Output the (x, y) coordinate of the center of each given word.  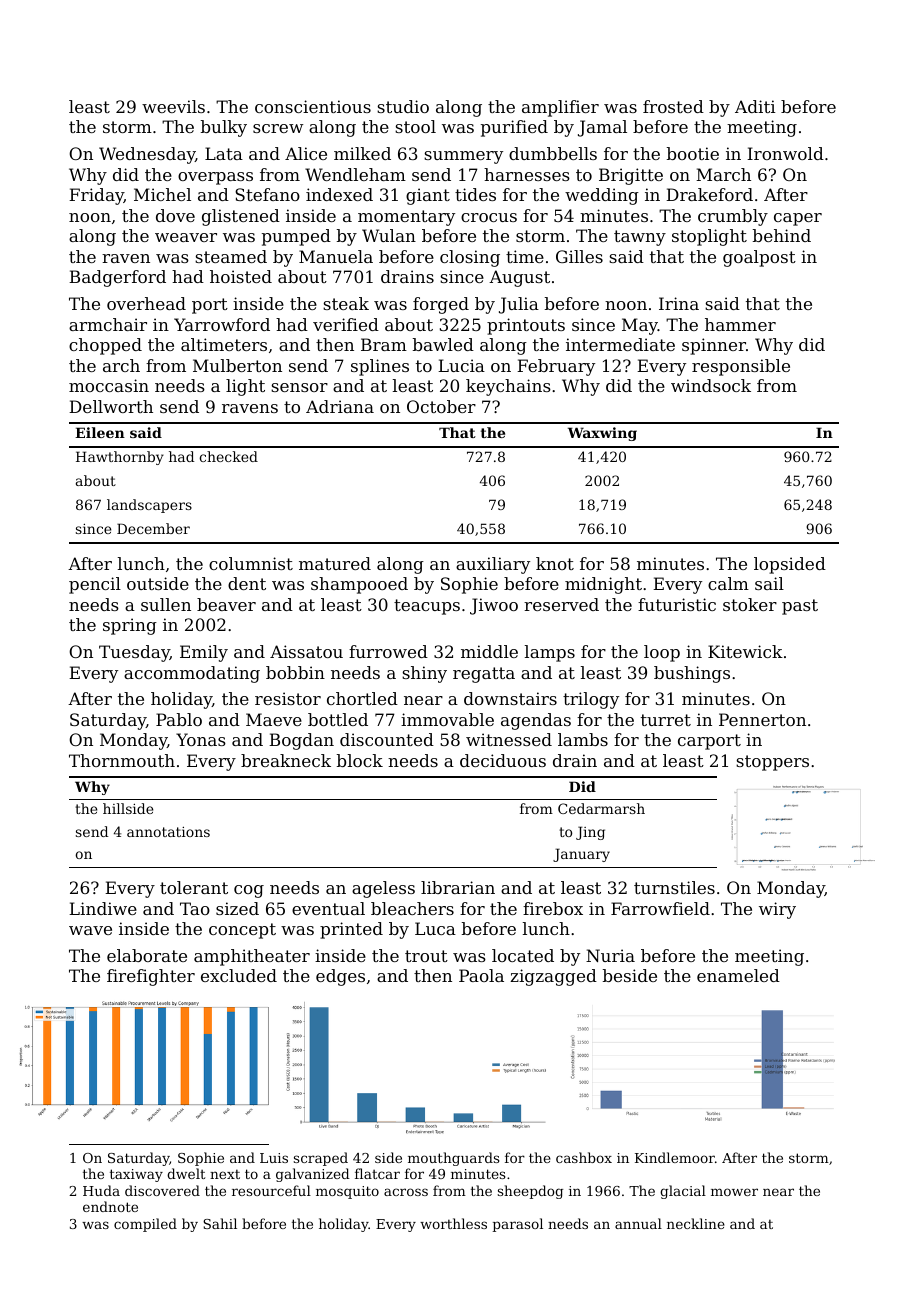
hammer (740, 324)
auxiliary (493, 565)
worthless (453, 1223)
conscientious (313, 106)
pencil (95, 585)
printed (351, 930)
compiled (145, 1225)
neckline (696, 1223)
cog (249, 891)
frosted (673, 106)
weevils (173, 106)
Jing (590, 833)
